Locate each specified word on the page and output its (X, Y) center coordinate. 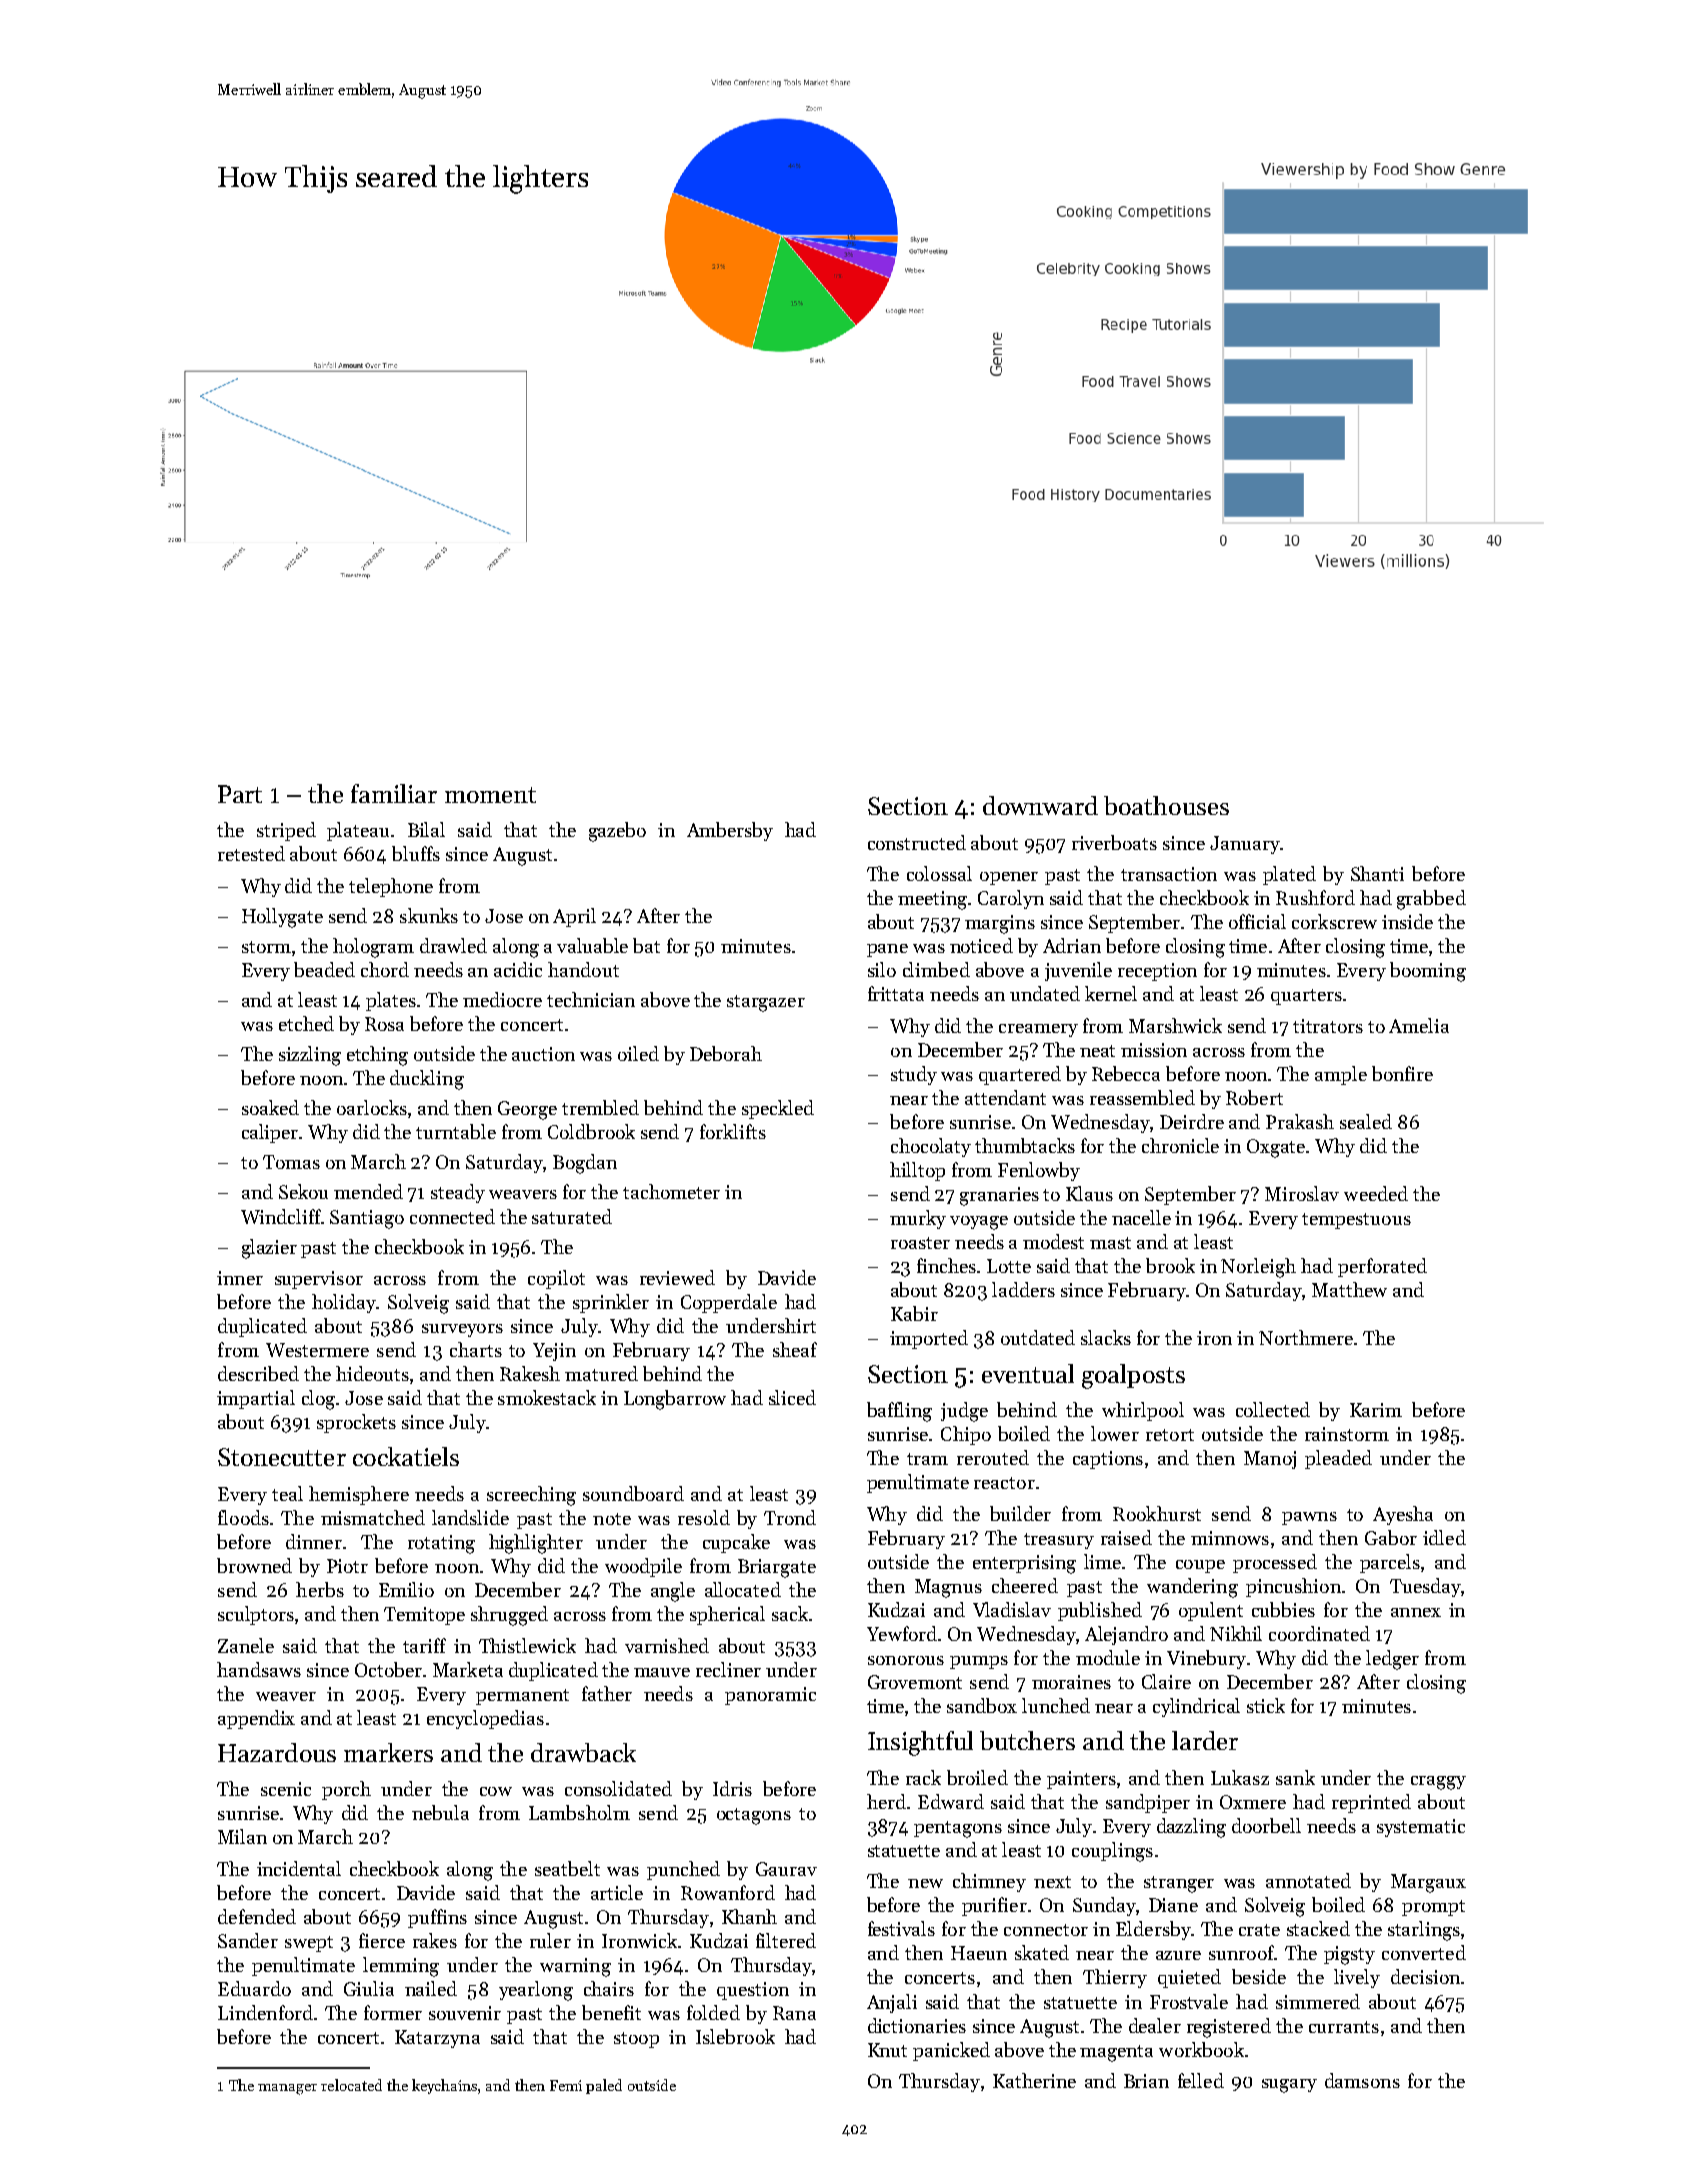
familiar (394, 793)
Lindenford (265, 2012)
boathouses (1166, 805)
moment (490, 795)
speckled (778, 1109)
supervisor (319, 1280)
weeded (1376, 1193)
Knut (887, 2050)
